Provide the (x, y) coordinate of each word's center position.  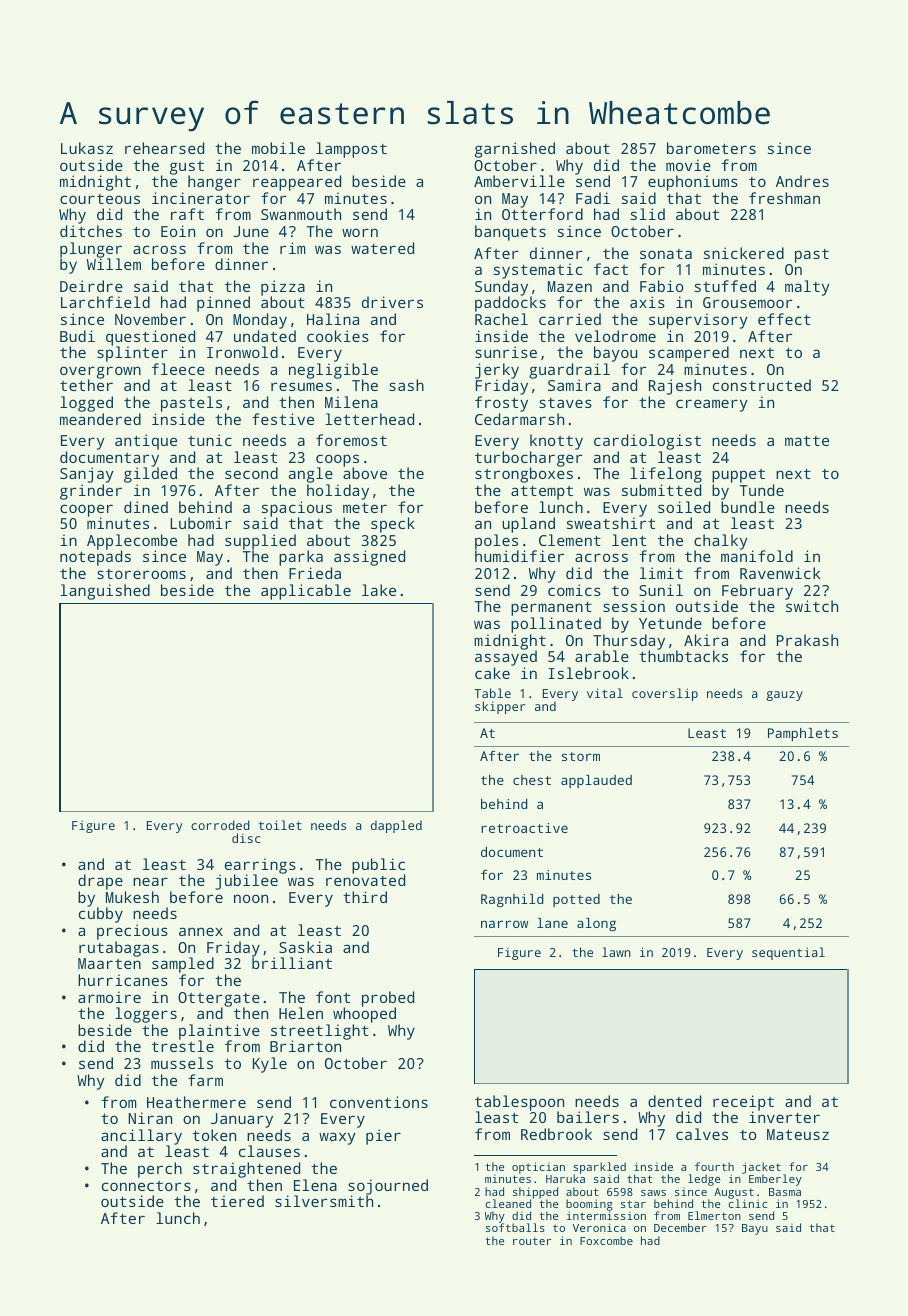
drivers (392, 302)
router (532, 1241)
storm (581, 756)
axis (647, 302)
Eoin (178, 231)
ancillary (141, 1137)
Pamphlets (803, 734)
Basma (785, 1192)
